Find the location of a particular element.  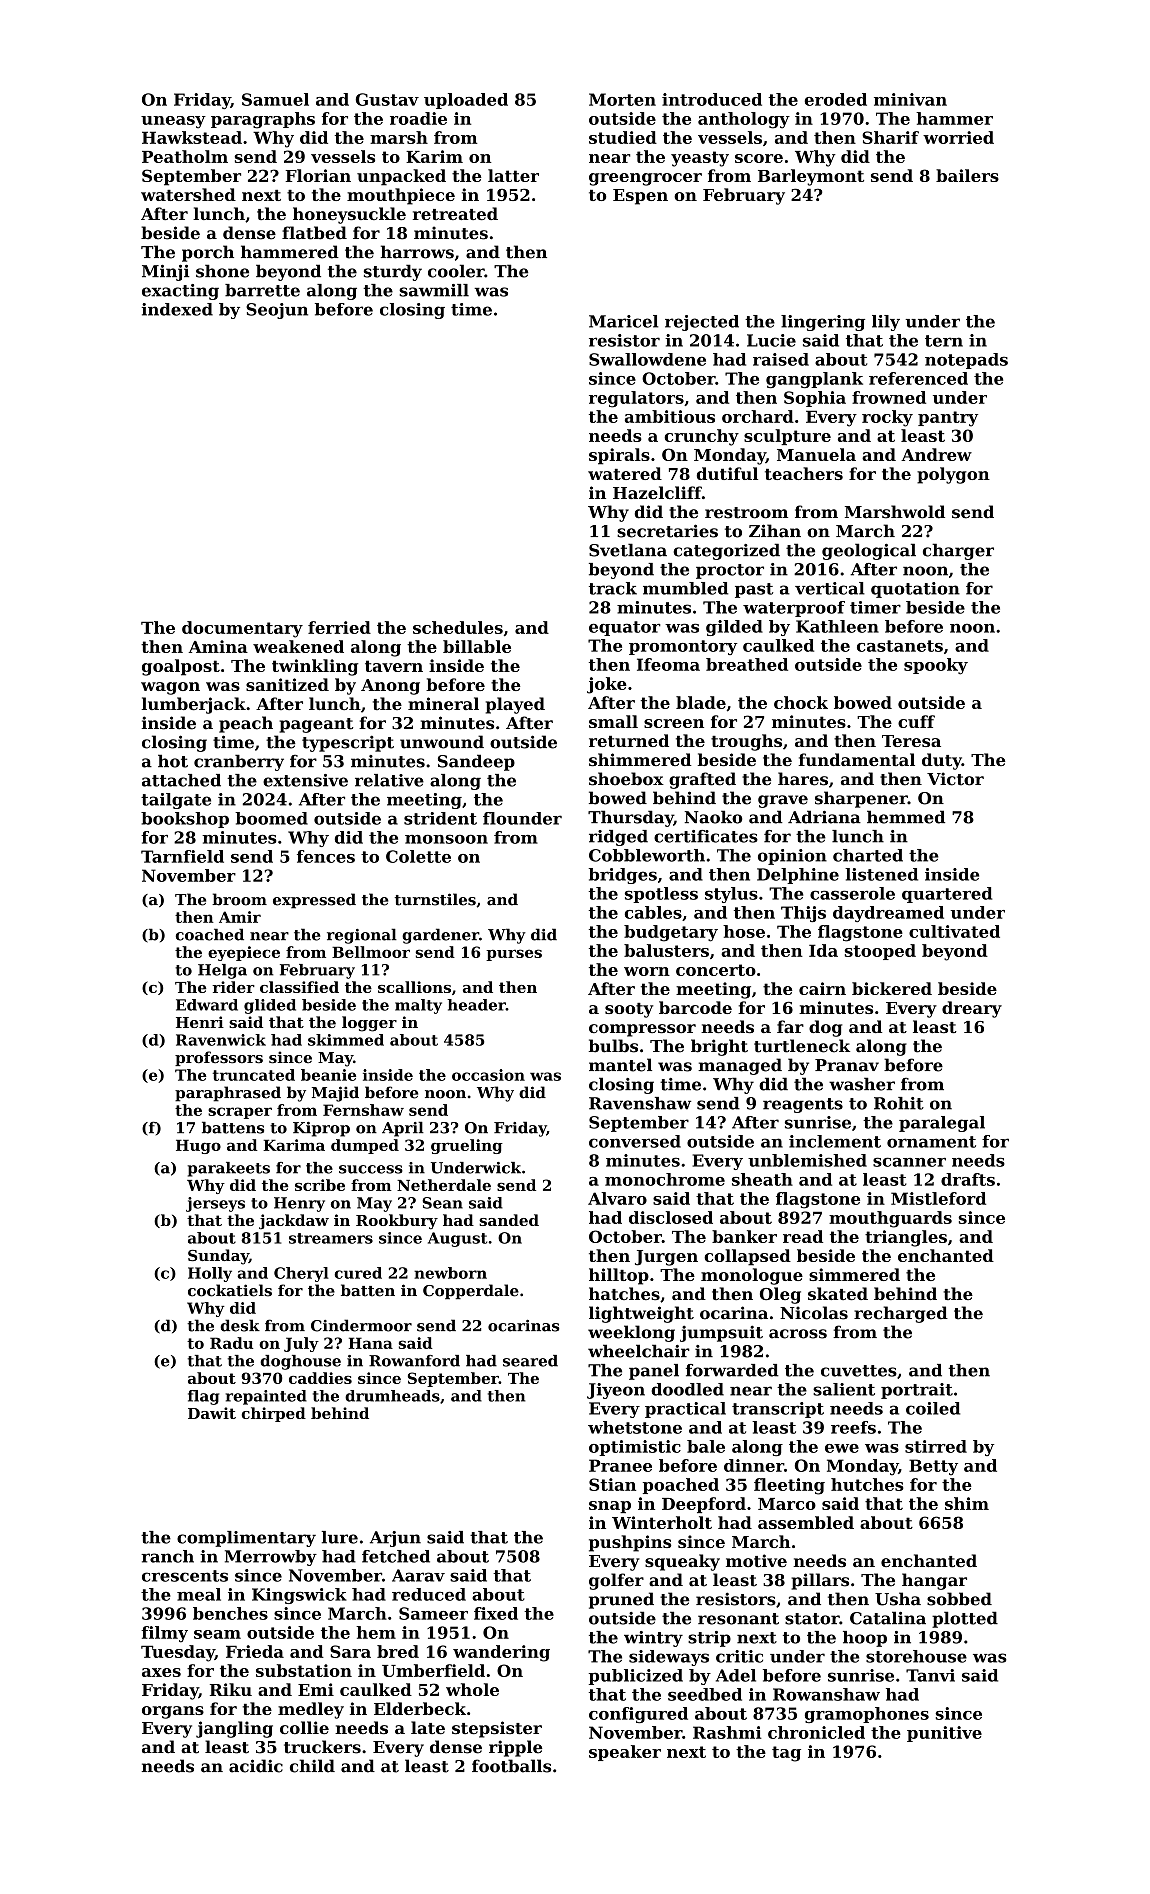

polygon is located at coordinates (953, 475).
